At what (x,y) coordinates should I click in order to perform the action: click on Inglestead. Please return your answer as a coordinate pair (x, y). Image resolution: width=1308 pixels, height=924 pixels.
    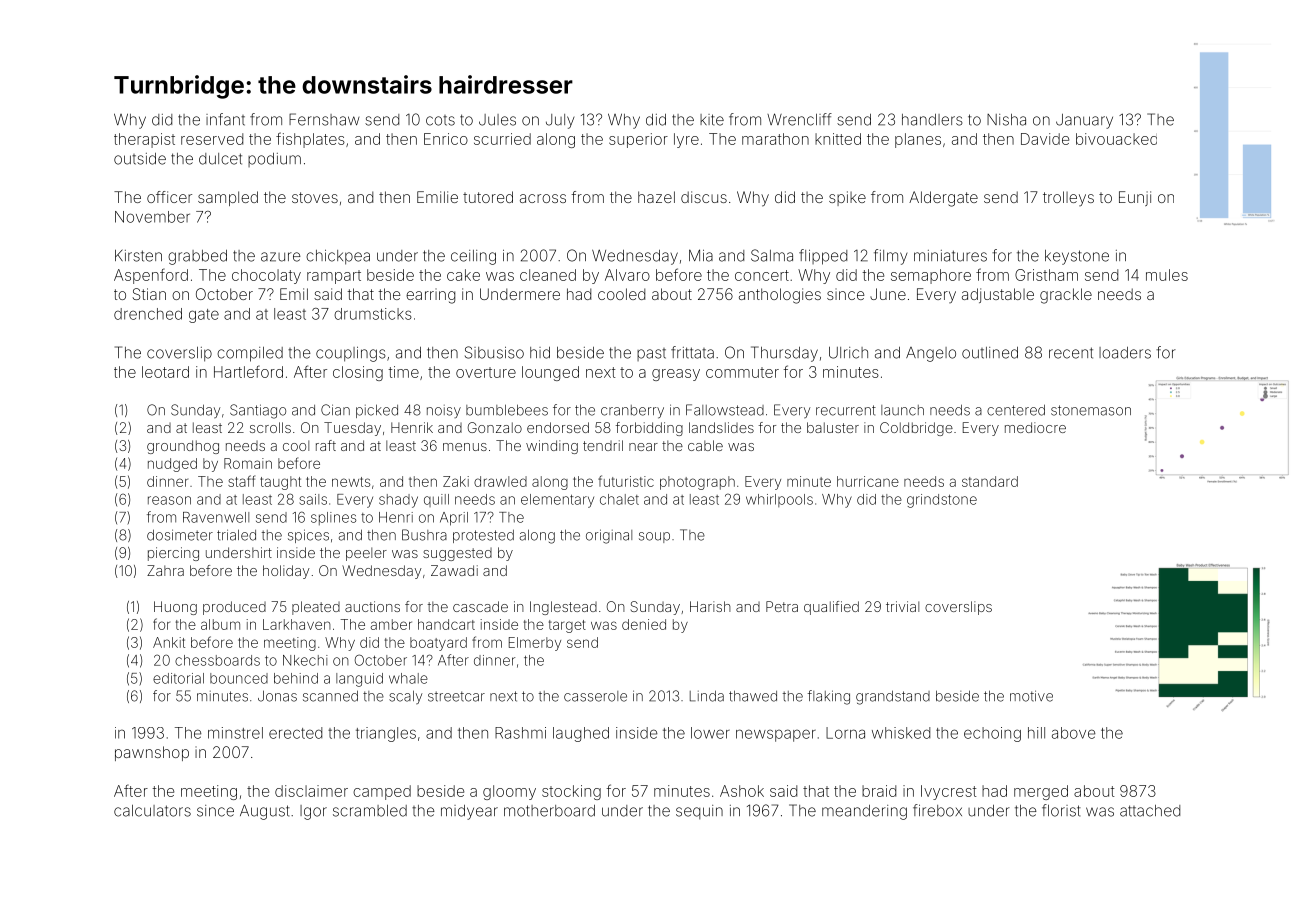
    Looking at the image, I should click on (563, 608).
